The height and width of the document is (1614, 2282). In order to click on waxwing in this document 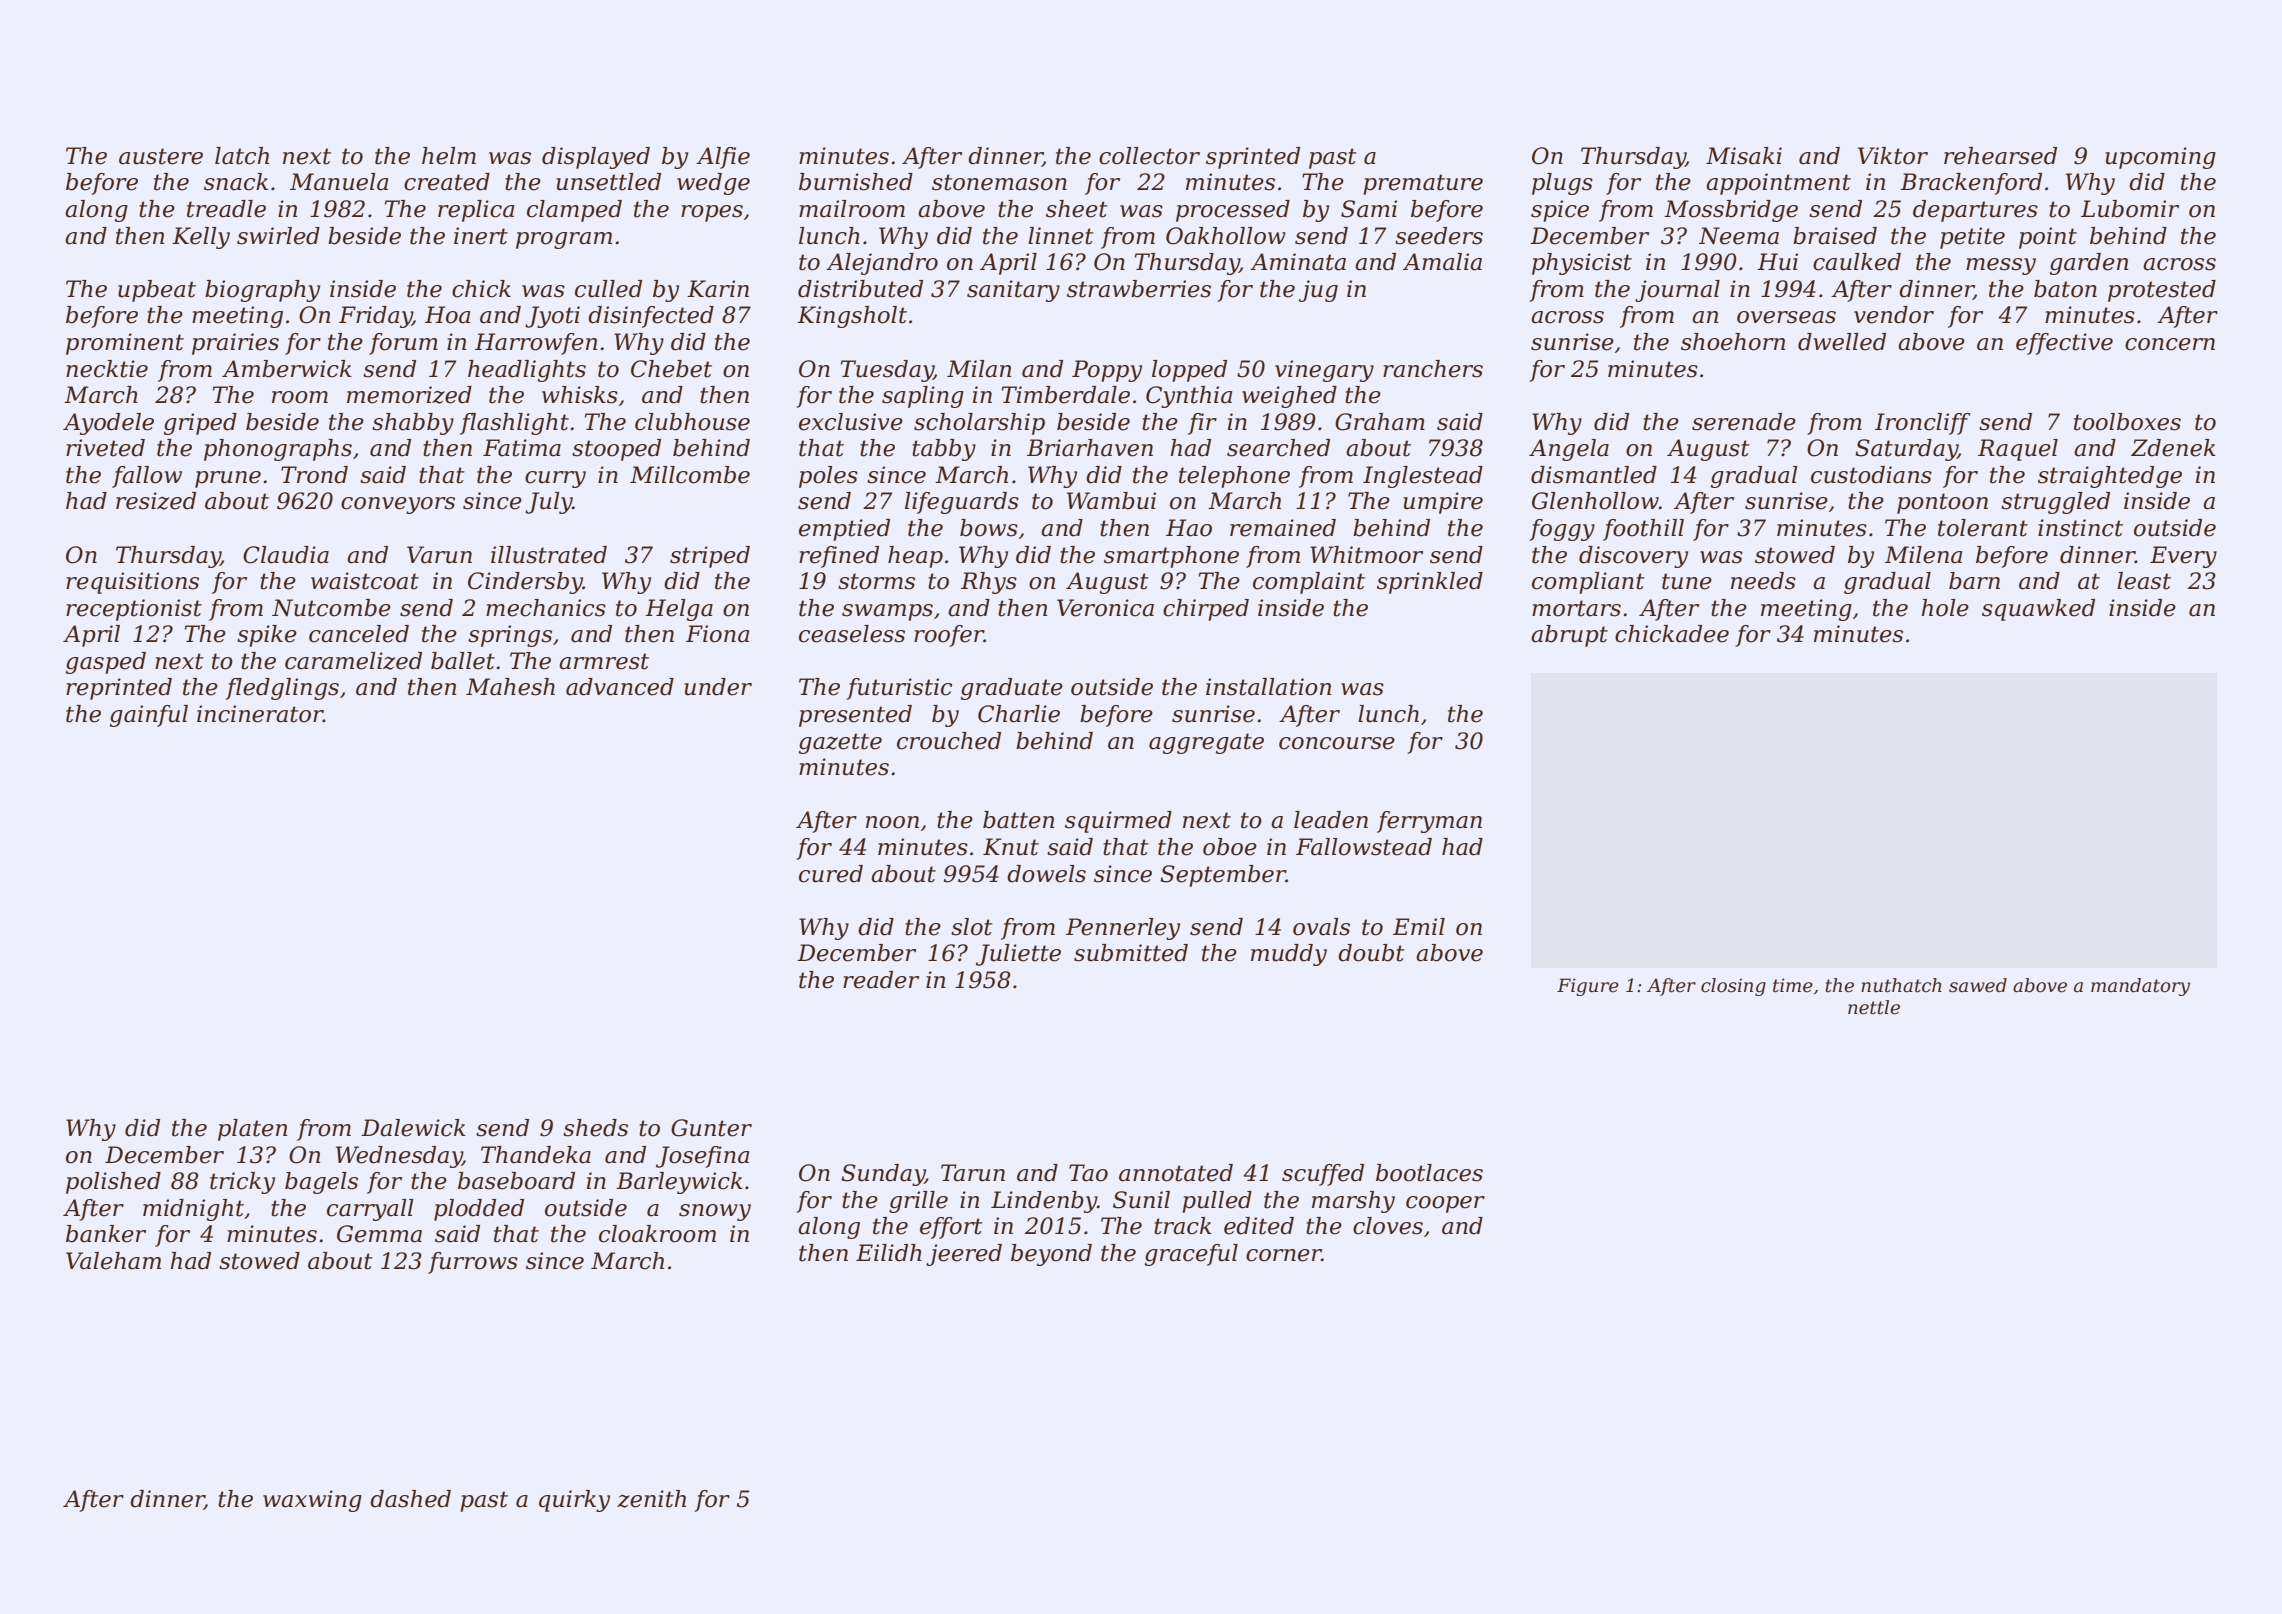, I will do `click(312, 1501)`.
